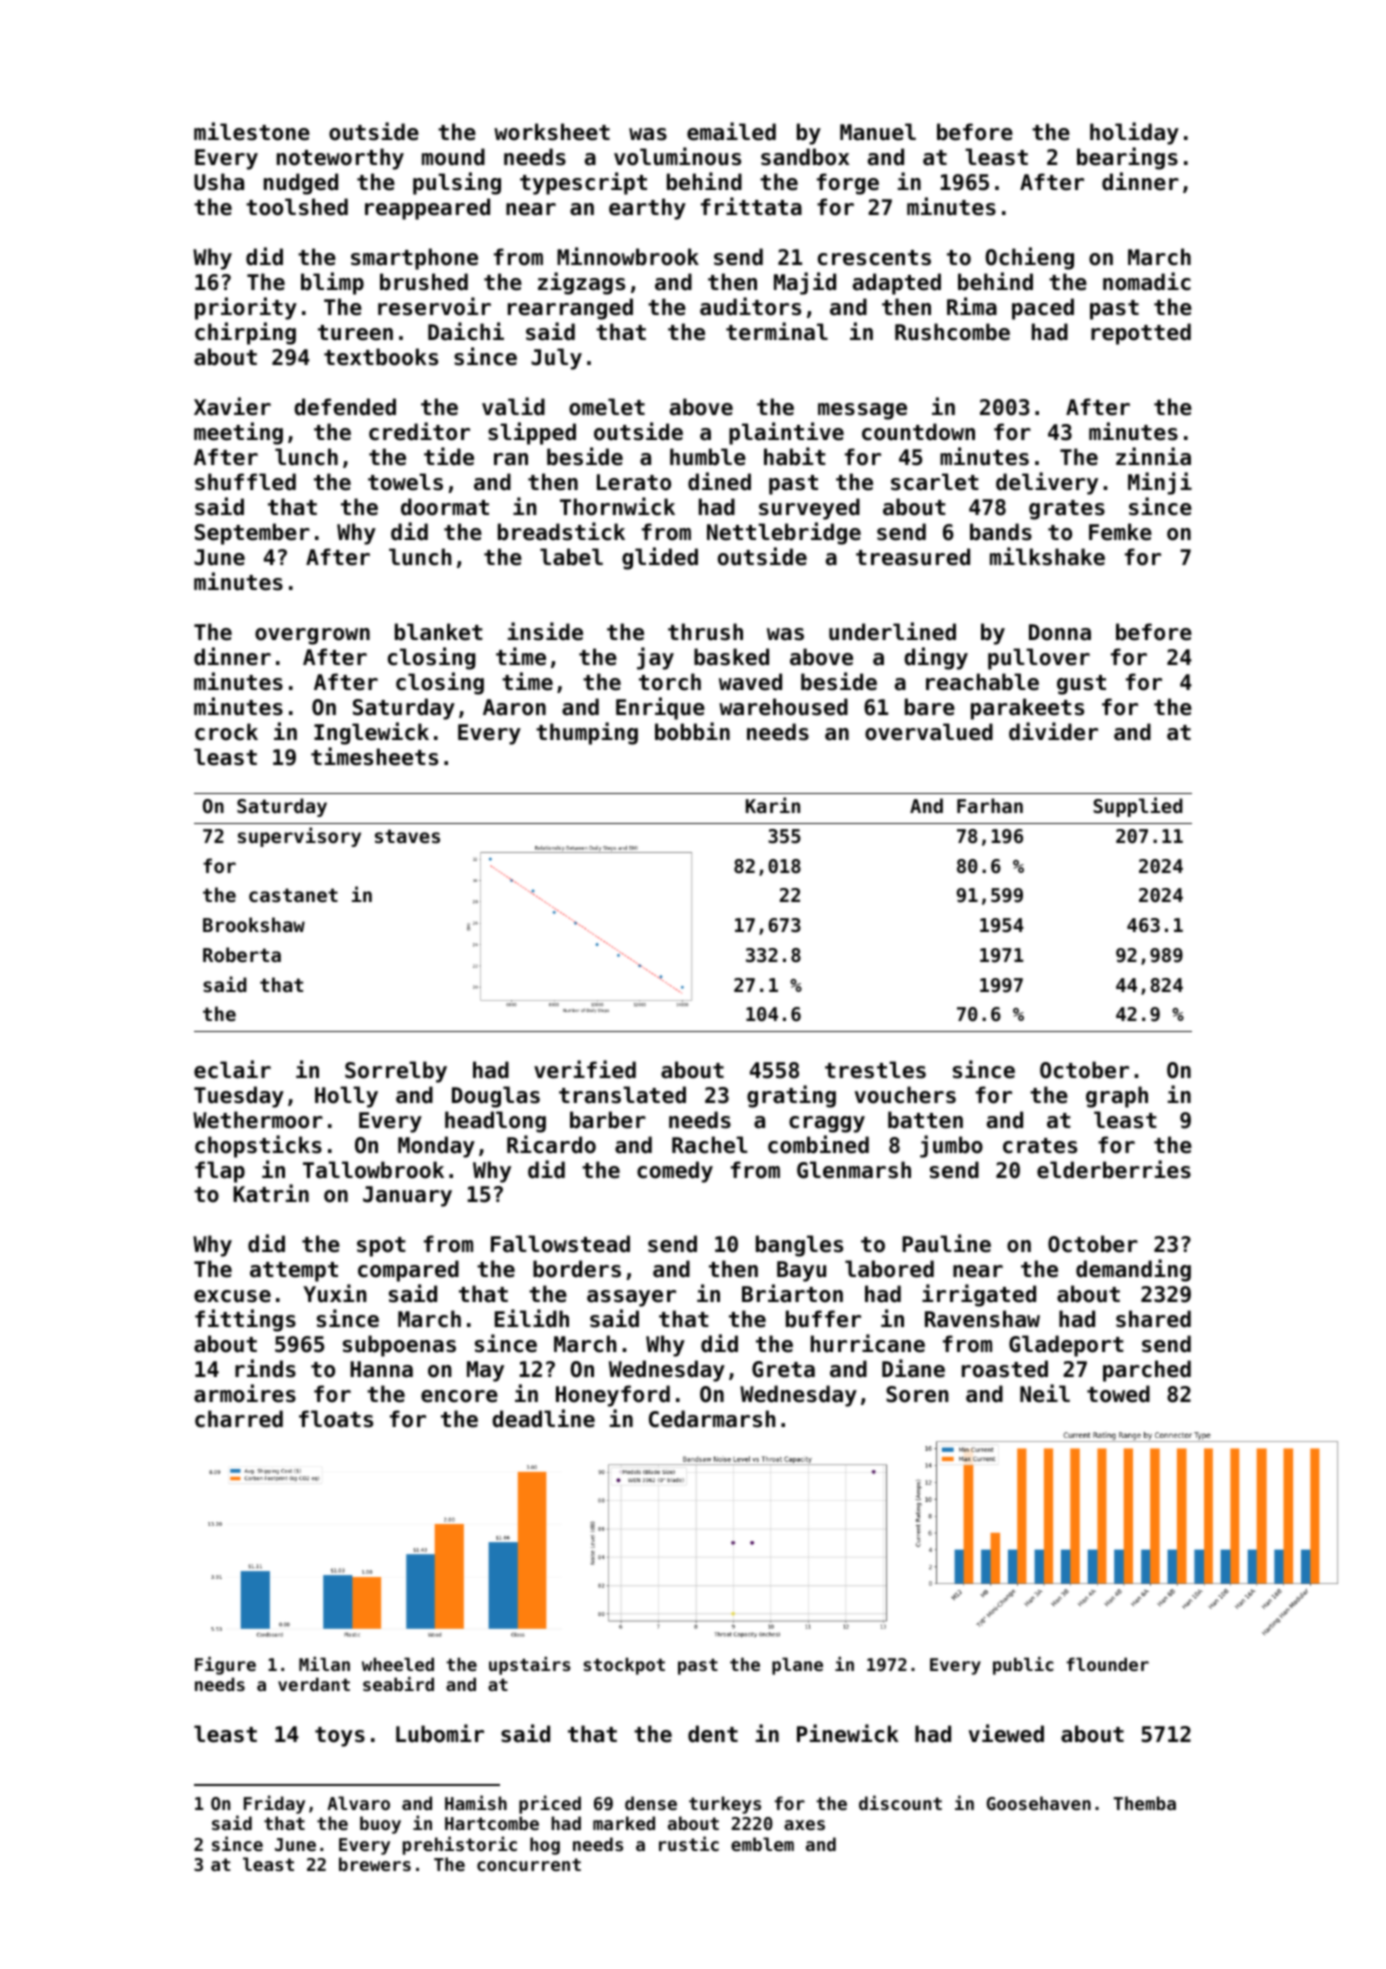  Describe the element at coordinates (913, 557) in the screenshot. I see `treasured` at that location.
